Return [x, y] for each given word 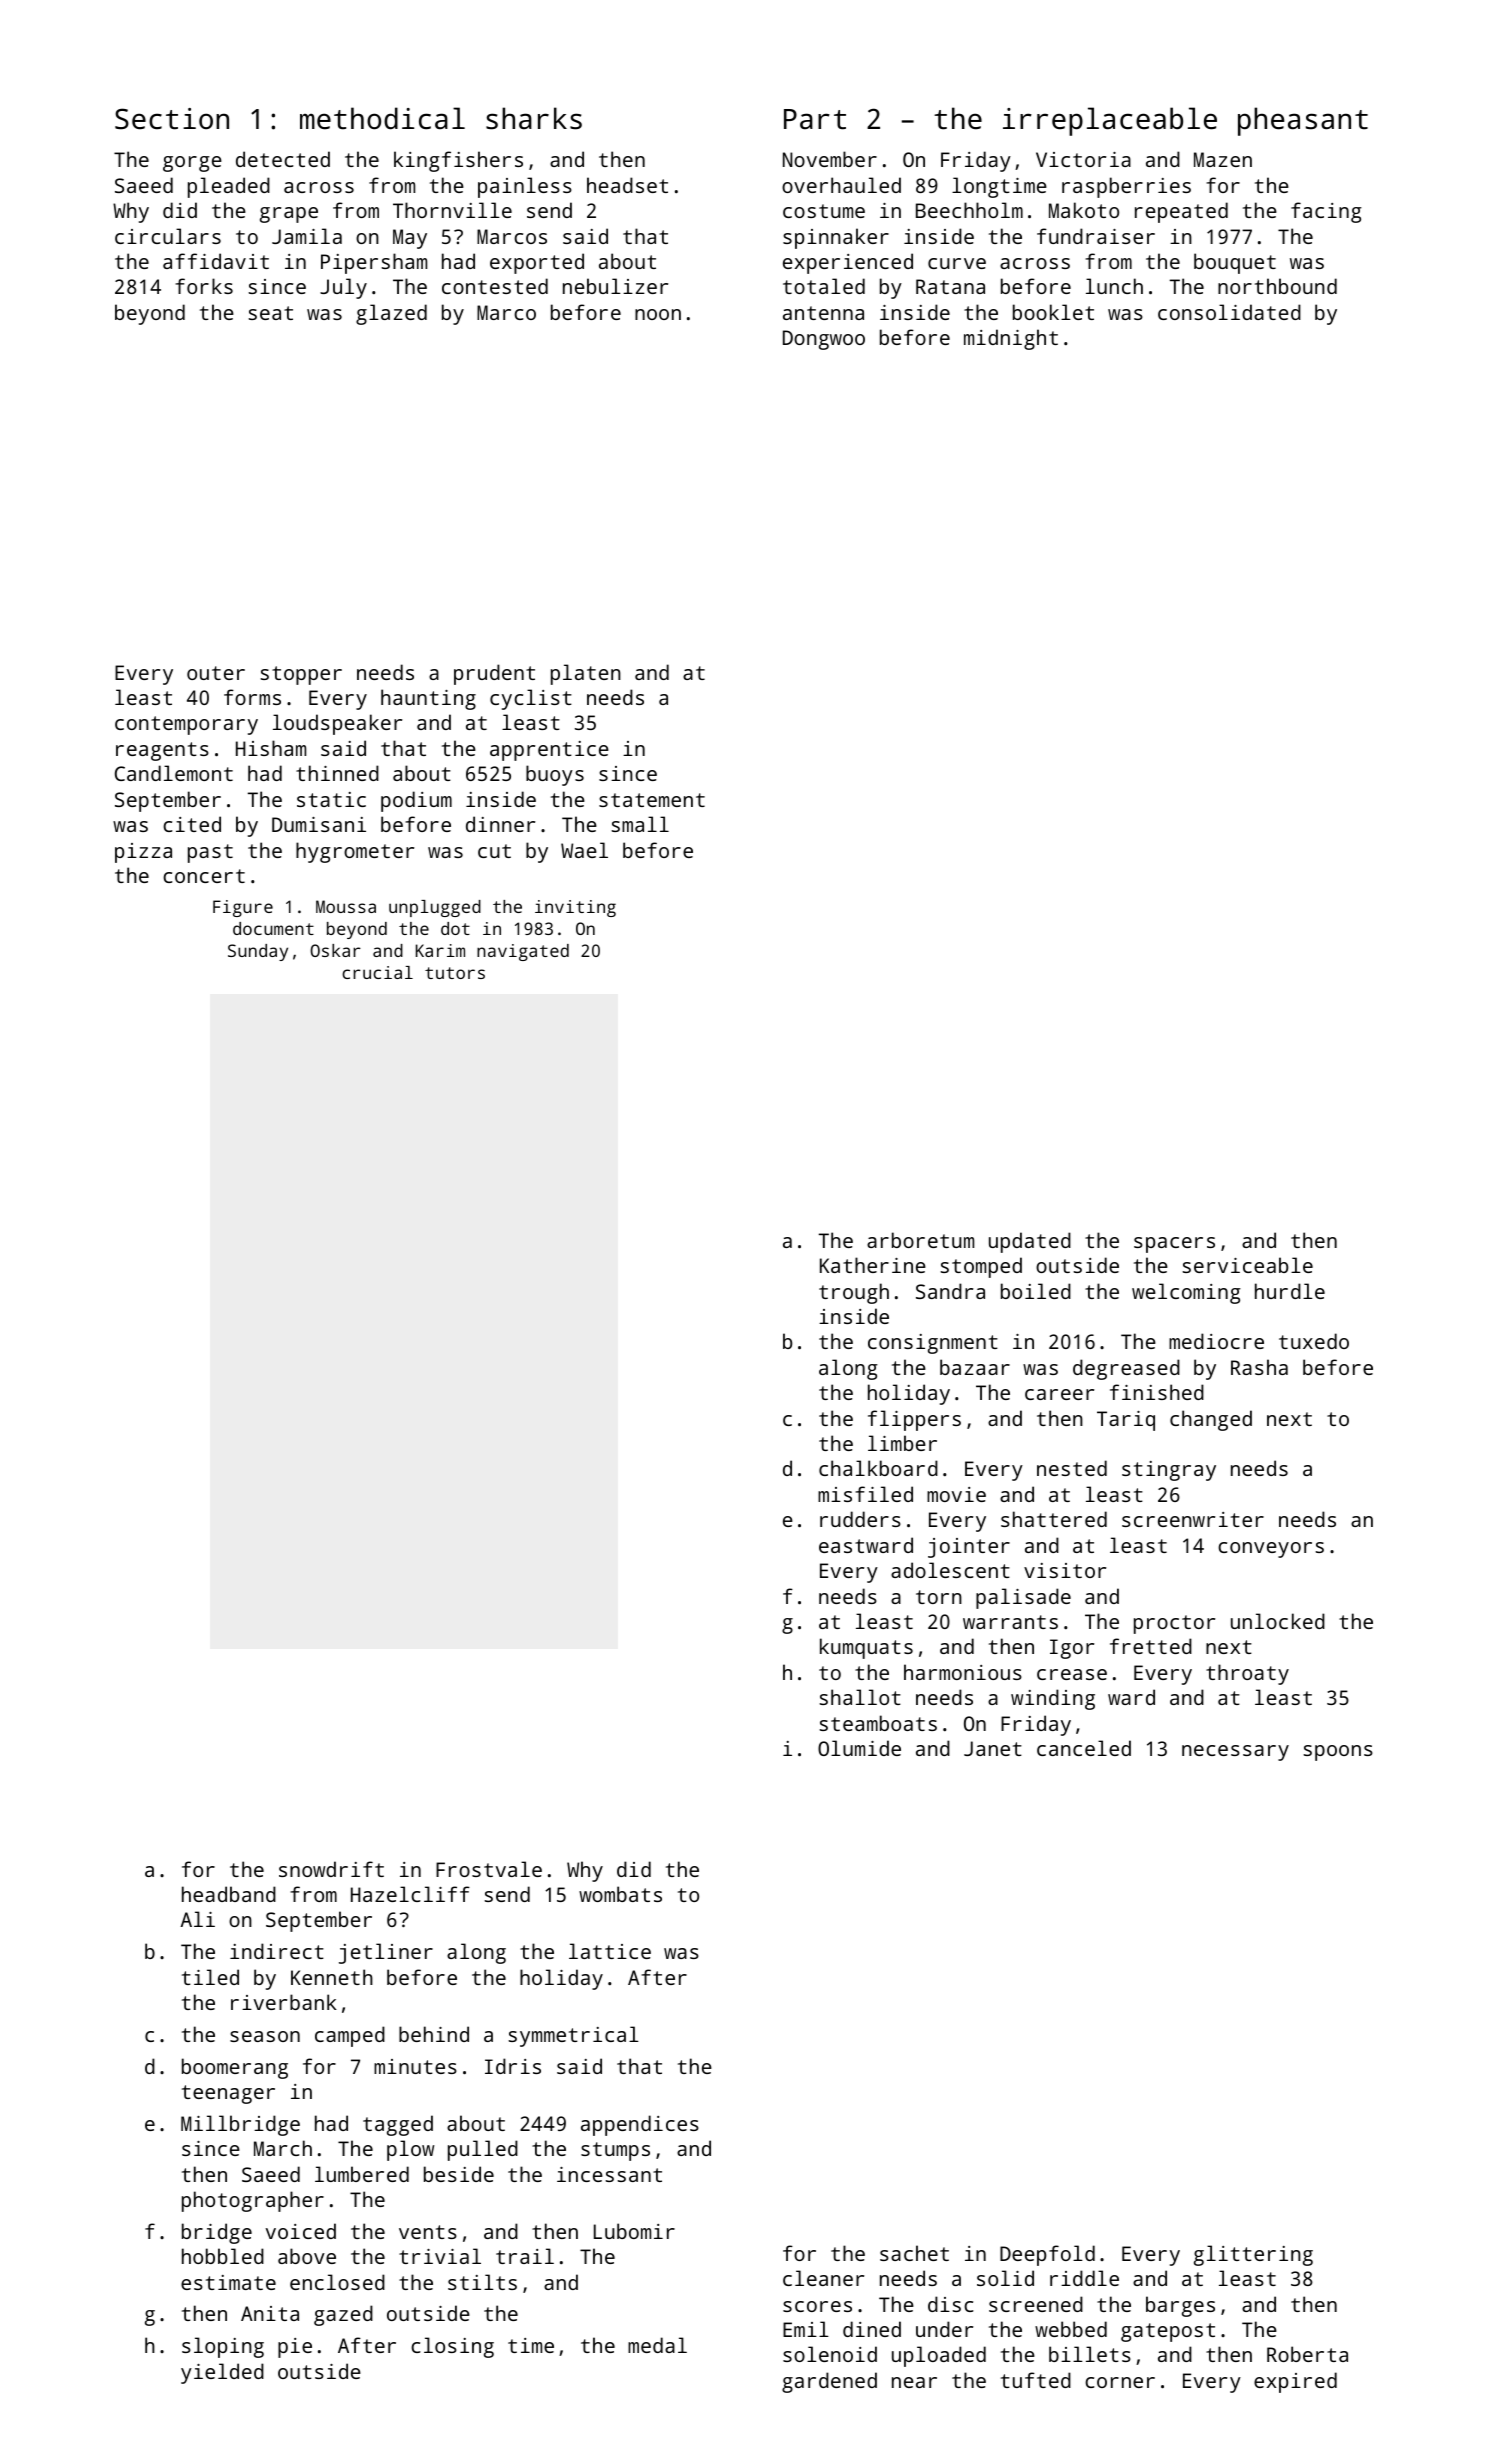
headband [229, 1894]
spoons [1338, 1753]
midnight [1011, 339]
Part [815, 119]
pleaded [229, 187]
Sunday [258, 952]
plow [410, 2150]
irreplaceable [1110, 121]
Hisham [271, 748]
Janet [993, 1748]
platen [586, 674]
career [1059, 1394]
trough [854, 1293]
